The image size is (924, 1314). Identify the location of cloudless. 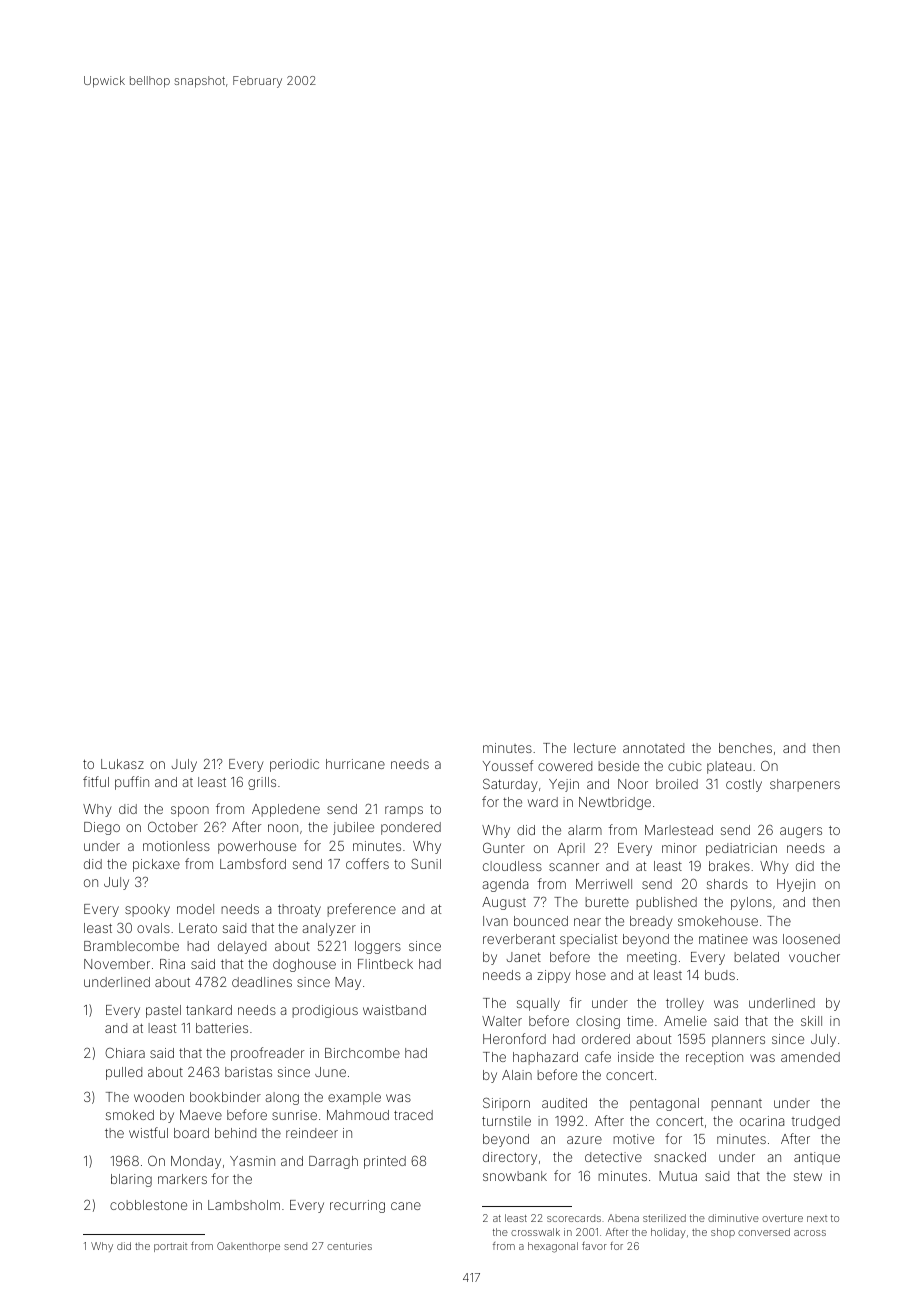
(512, 866).
